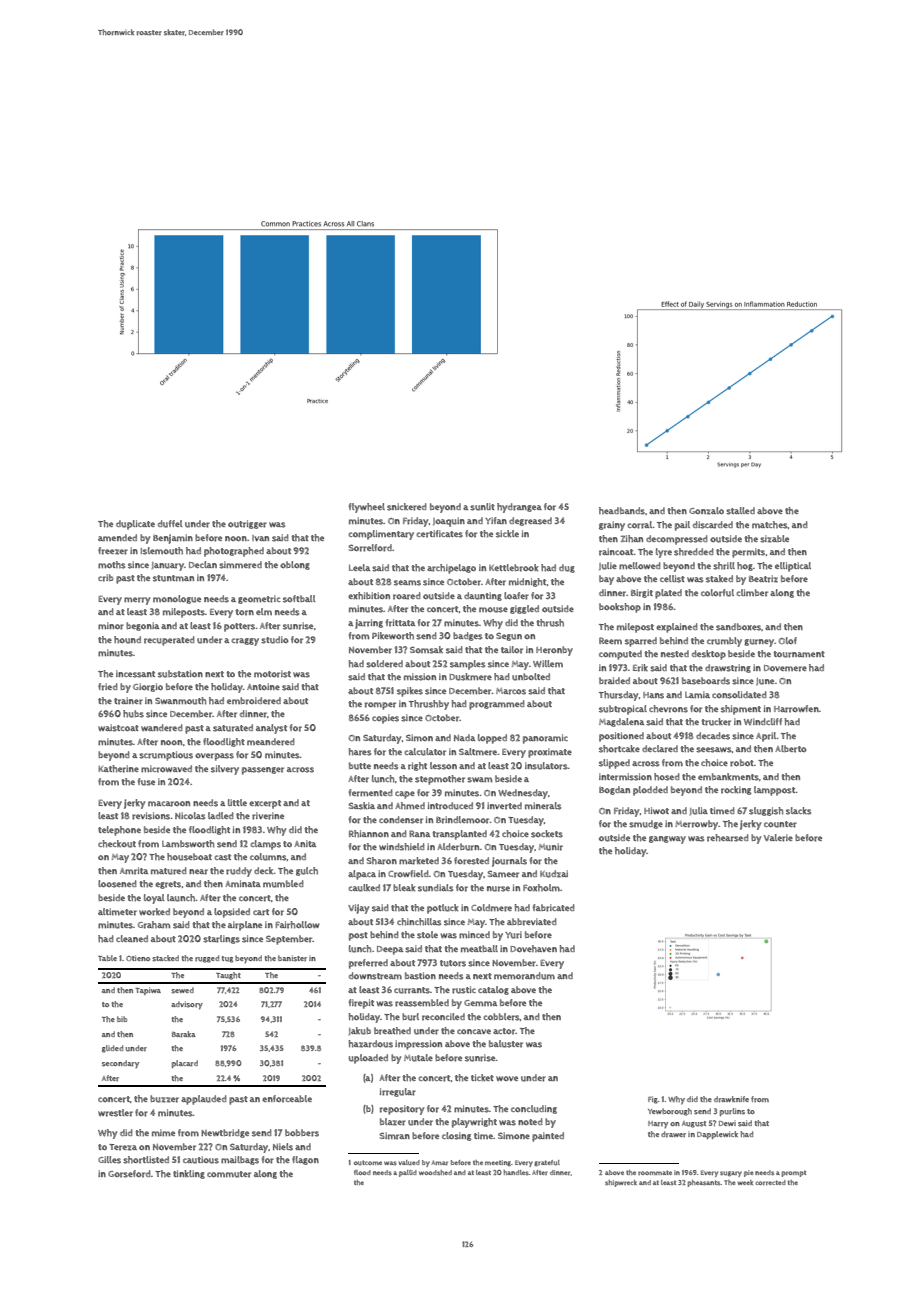 The height and width of the screenshot is (1308, 924). I want to click on minor, so click(111, 626).
